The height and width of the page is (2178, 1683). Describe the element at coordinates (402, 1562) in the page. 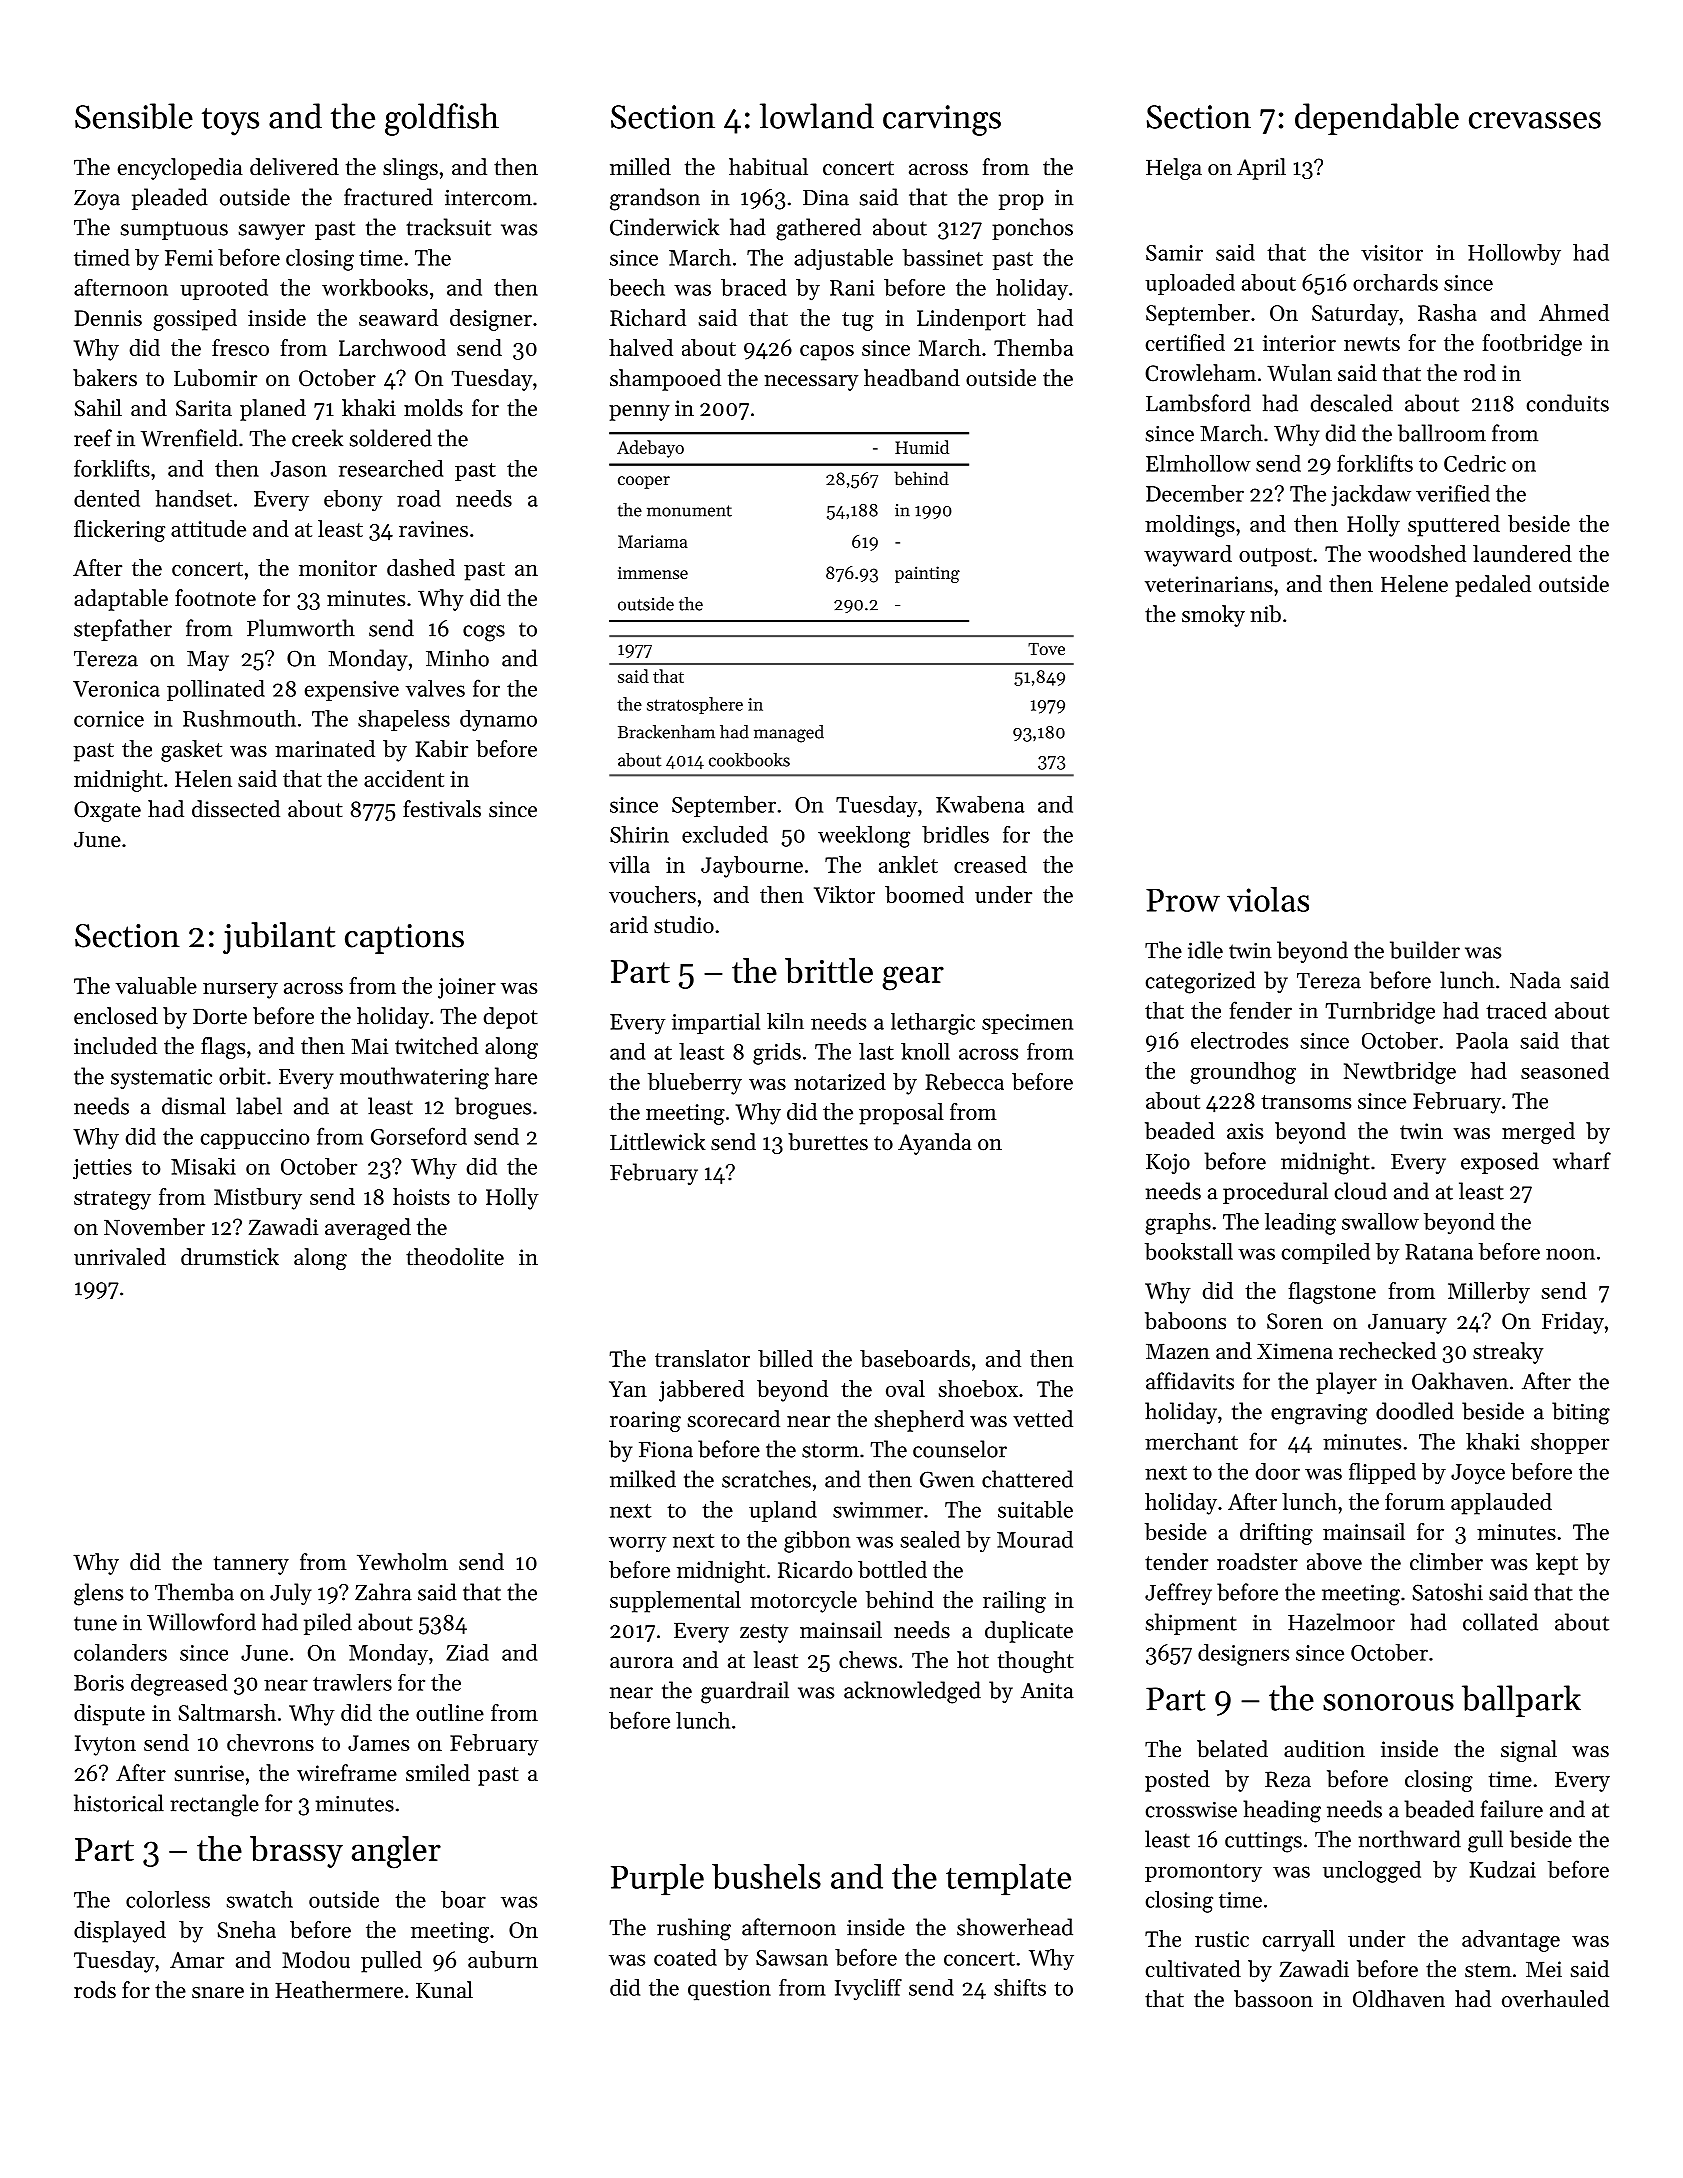

I see `Yewholm` at that location.
